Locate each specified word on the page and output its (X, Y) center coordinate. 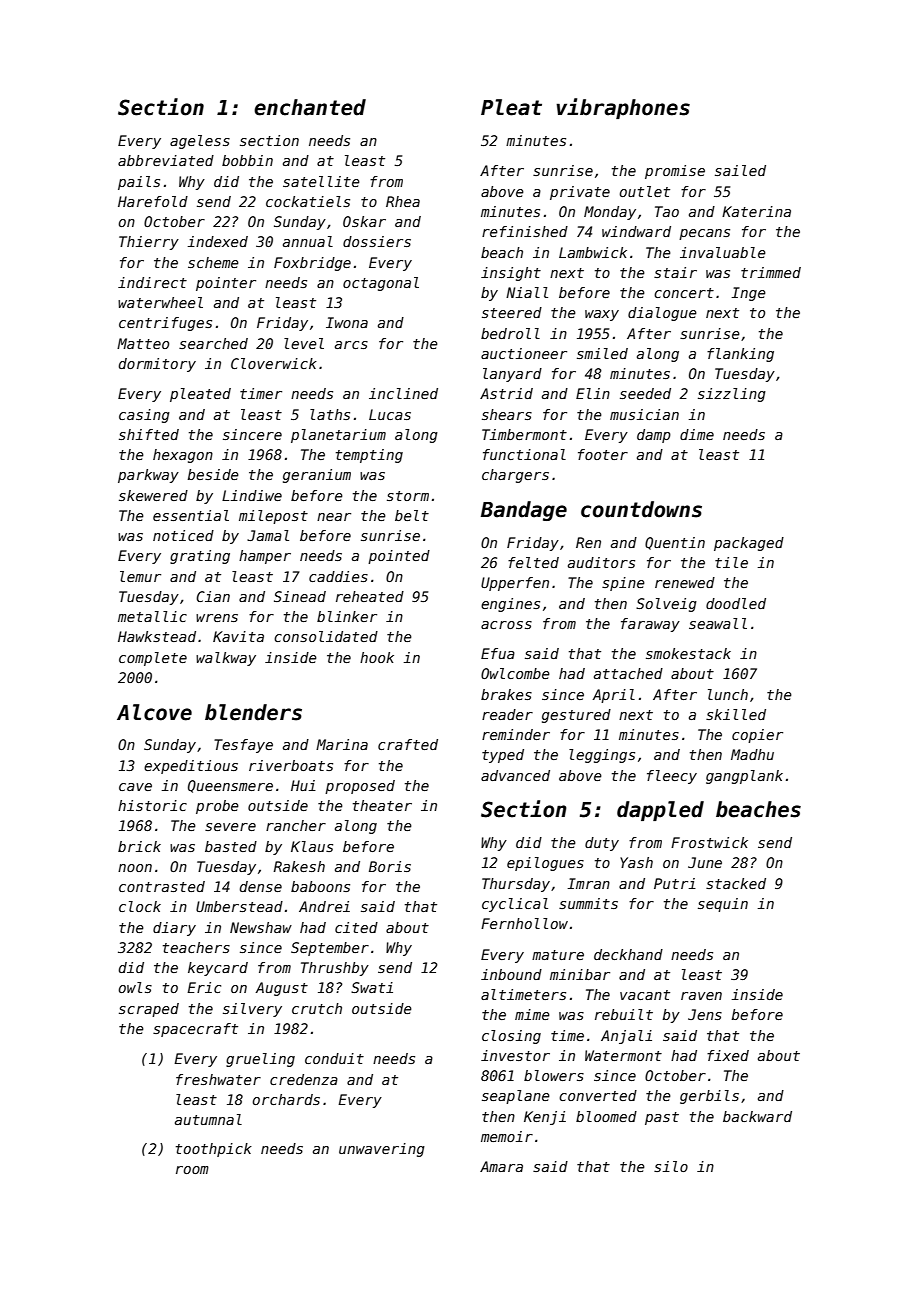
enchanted (310, 107)
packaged (749, 544)
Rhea (403, 201)
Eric (204, 987)
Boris (390, 866)
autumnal (208, 1119)
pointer (226, 284)
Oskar (364, 221)
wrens (217, 618)
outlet (644, 191)
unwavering (382, 1150)
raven (701, 996)
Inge (748, 294)
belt (412, 515)
